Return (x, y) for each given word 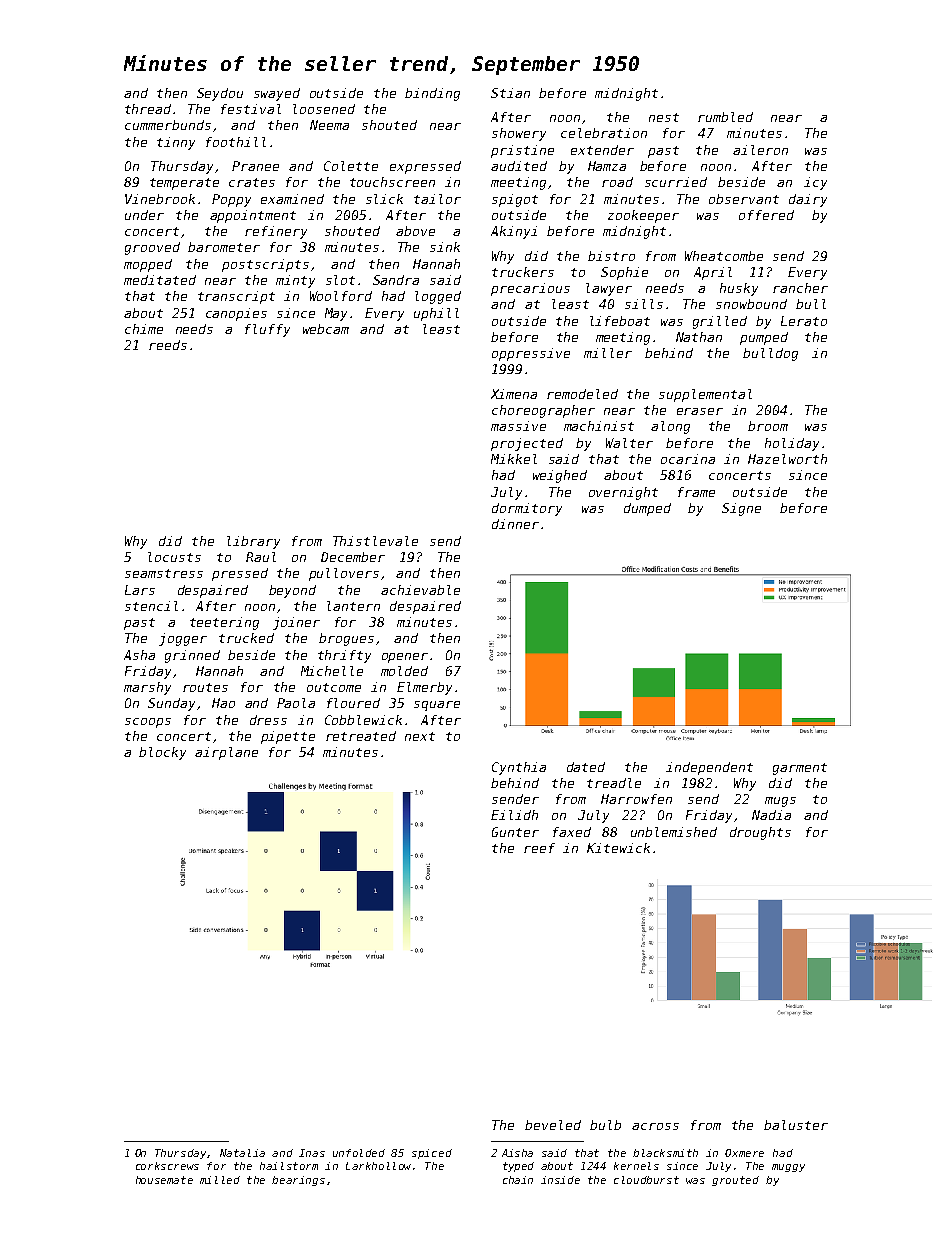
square (437, 706)
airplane (226, 753)
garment (800, 769)
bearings (298, 1181)
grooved (152, 248)
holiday (792, 444)
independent (709, 768)
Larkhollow (378, 1166)
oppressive (531, 354)
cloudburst (646, 1180)
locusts (174, 557)
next (420, 736)
